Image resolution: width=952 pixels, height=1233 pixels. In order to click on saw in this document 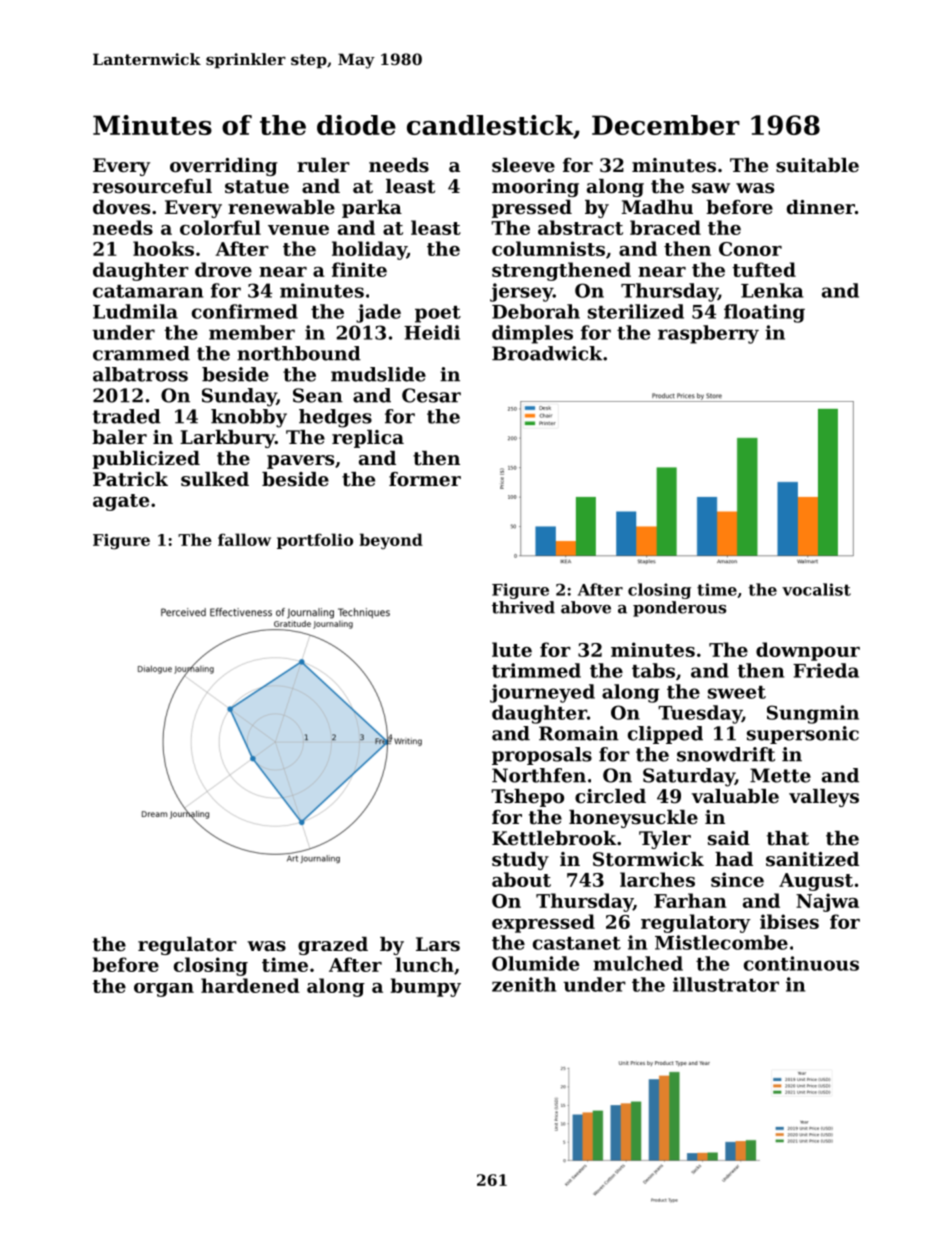, I will do `click(711, 188)`.
